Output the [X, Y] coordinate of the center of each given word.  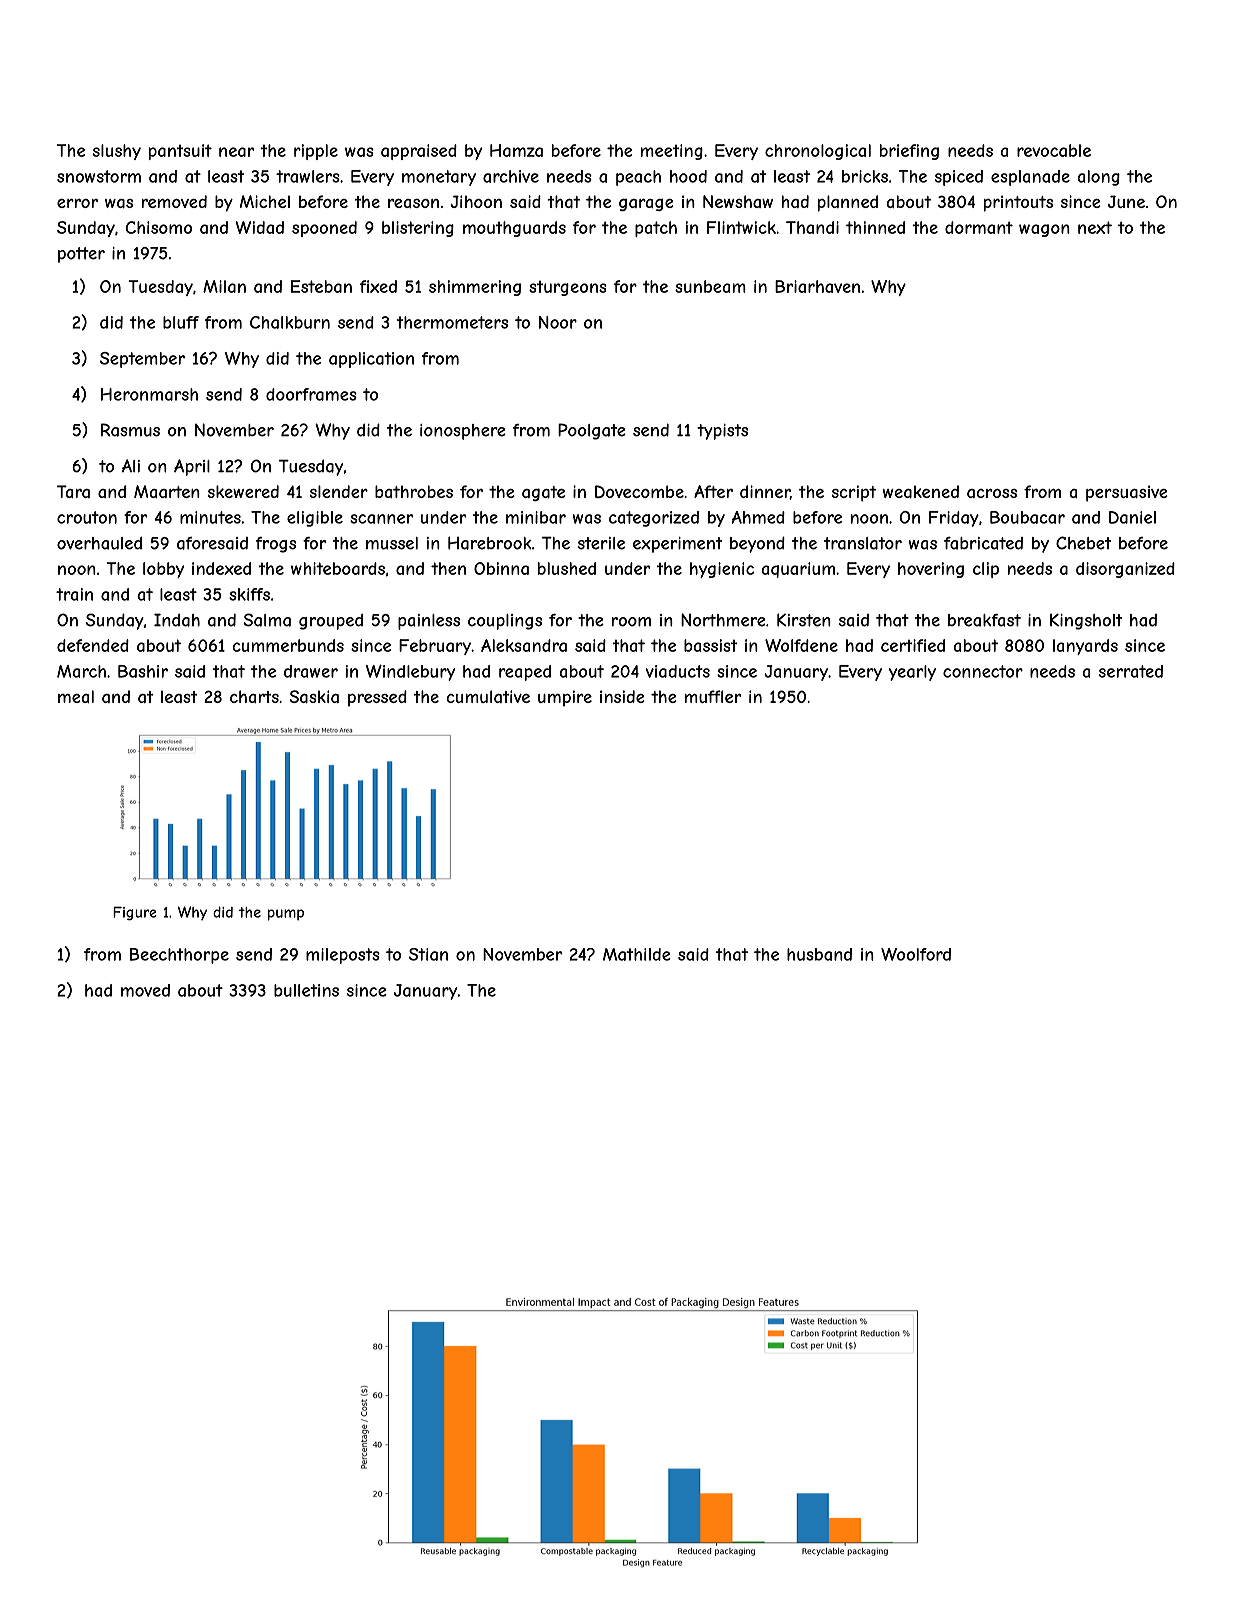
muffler [713, 696]
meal [76, 696]
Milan [224, 286]
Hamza [516, 150]
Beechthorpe [179, 956]
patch [656, 229]
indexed [221, 568]
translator [863, 543]
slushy [117, 152]
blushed [567, 568]
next [1095, 227]
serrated [1131, 671]
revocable [1054, 150]
